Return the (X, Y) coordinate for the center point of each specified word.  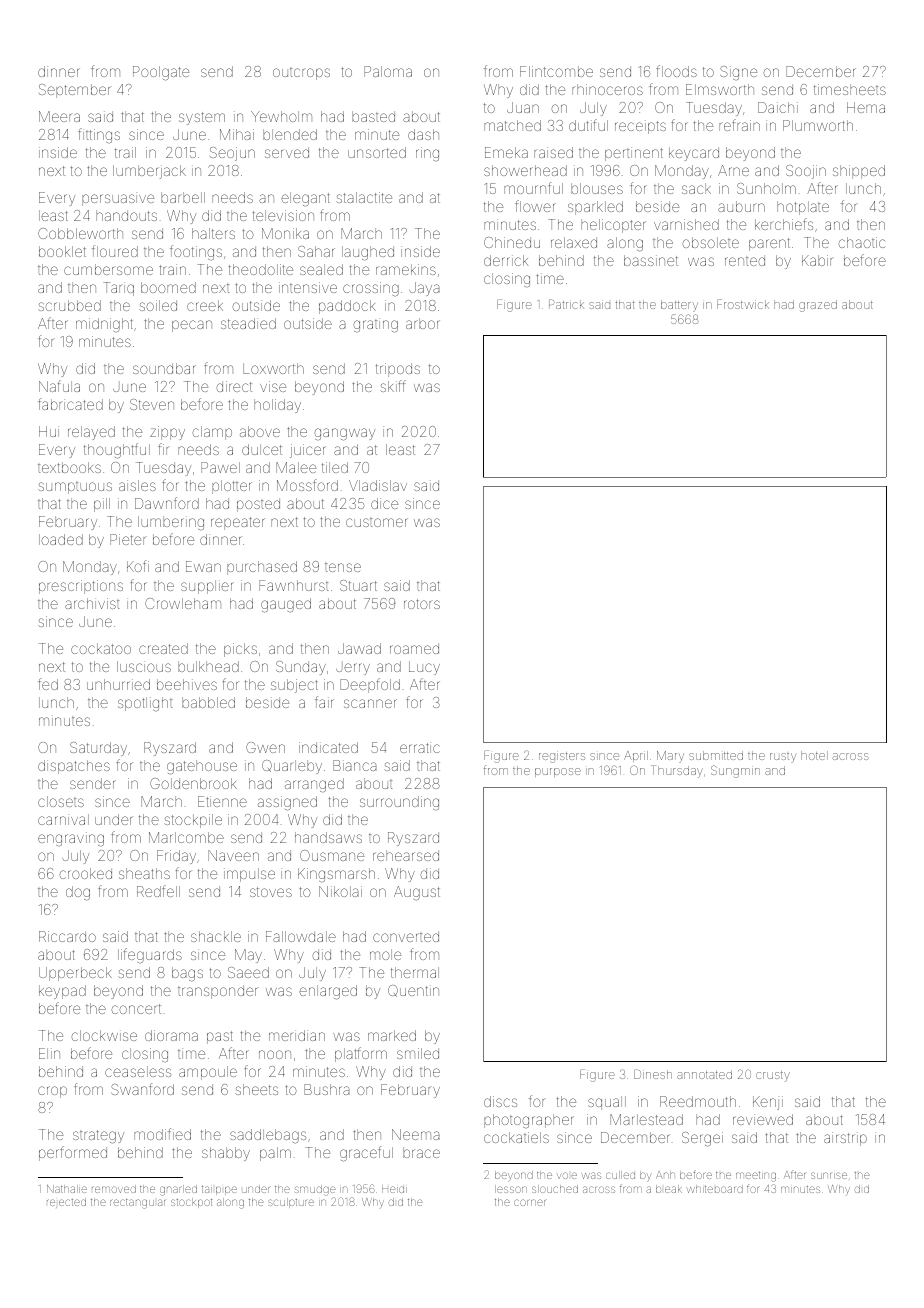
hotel (814, 755)
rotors (422, 604)
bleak (669, 1189)
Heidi (394, 1189)
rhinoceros (607, 89)
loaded (61, 539)
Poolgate (161, 73)
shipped (859, 172)
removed (114, 1189)
